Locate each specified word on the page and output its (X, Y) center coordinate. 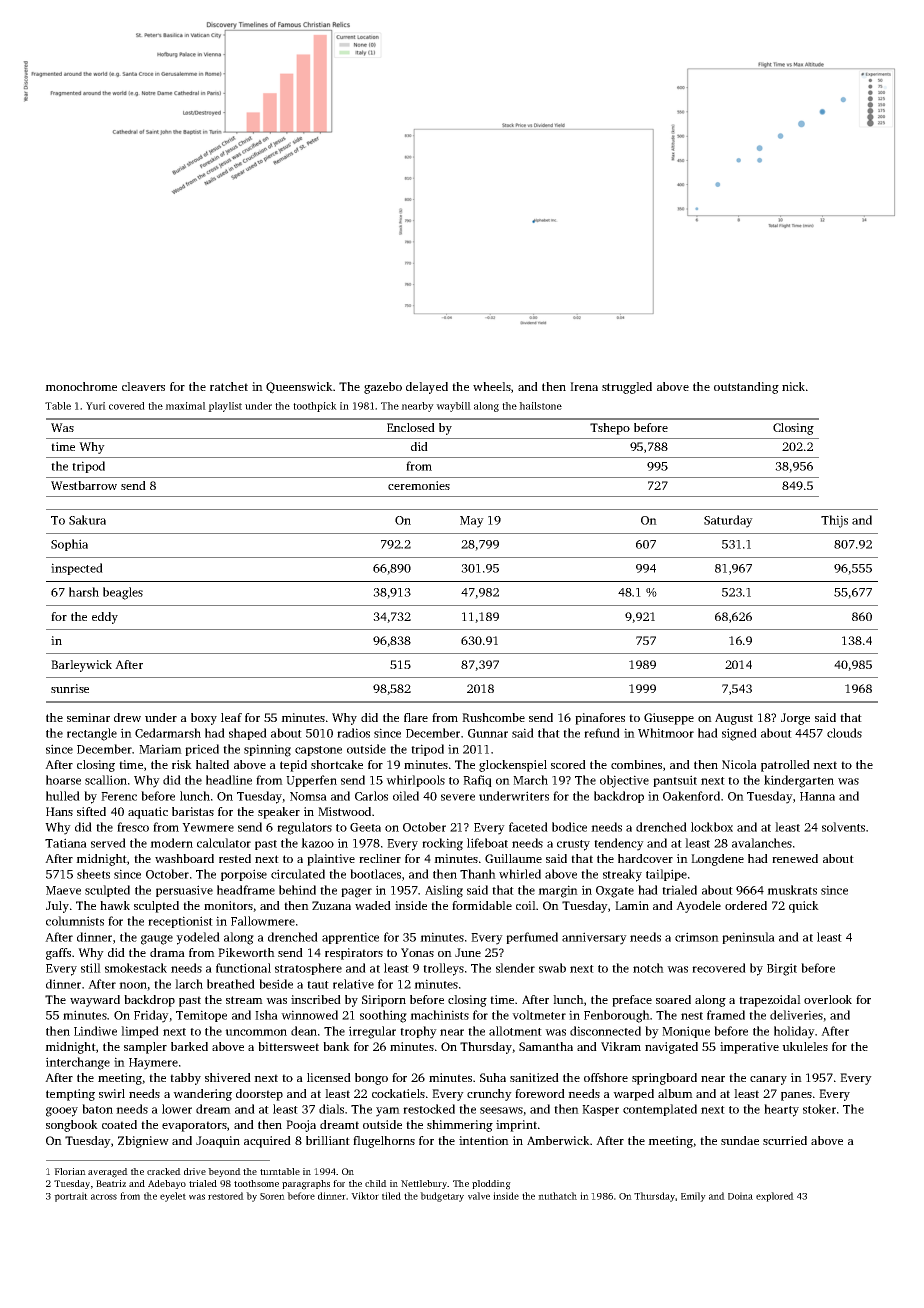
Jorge (795, 719)
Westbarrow (84, 485)
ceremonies (419, 485)
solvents (843, 827)
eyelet (173, 1197)
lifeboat (487, 843)
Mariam (160, 749)
